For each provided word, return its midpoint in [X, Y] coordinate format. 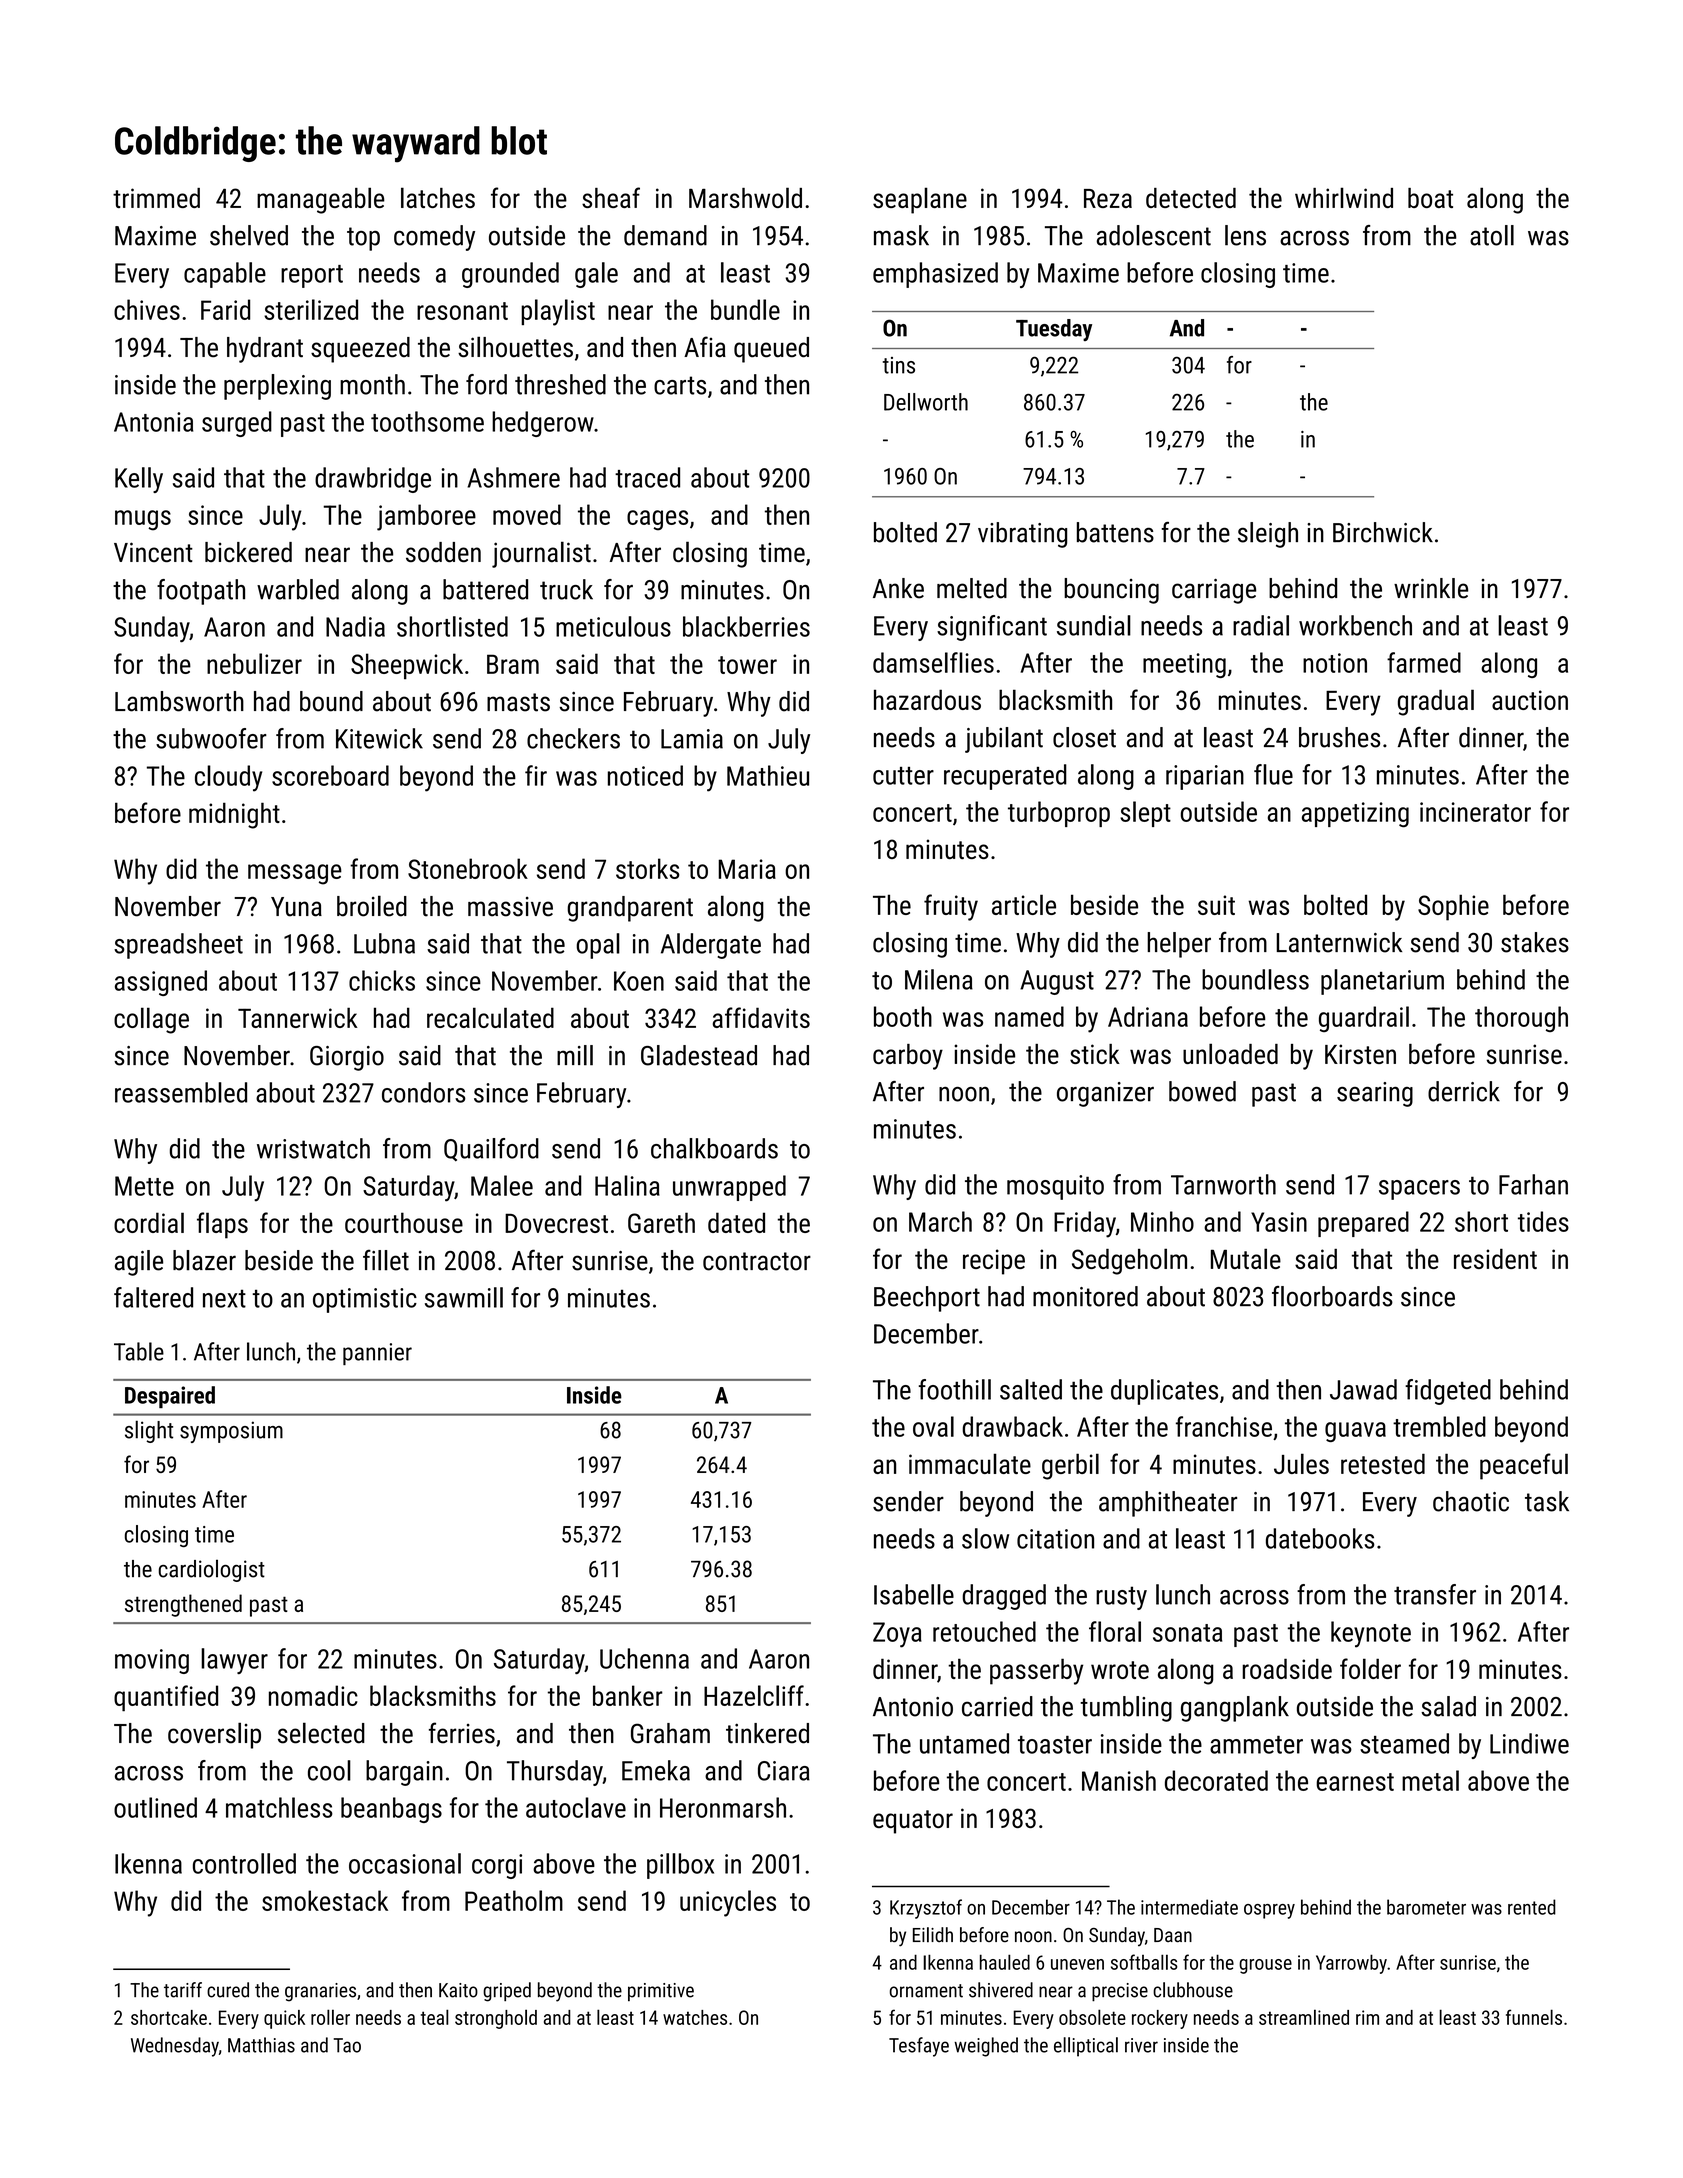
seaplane [920, 200]
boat [1430, 198]
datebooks [1320, 1538]
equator [913, 1822]
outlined [155, 1807]
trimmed [156, 198]
